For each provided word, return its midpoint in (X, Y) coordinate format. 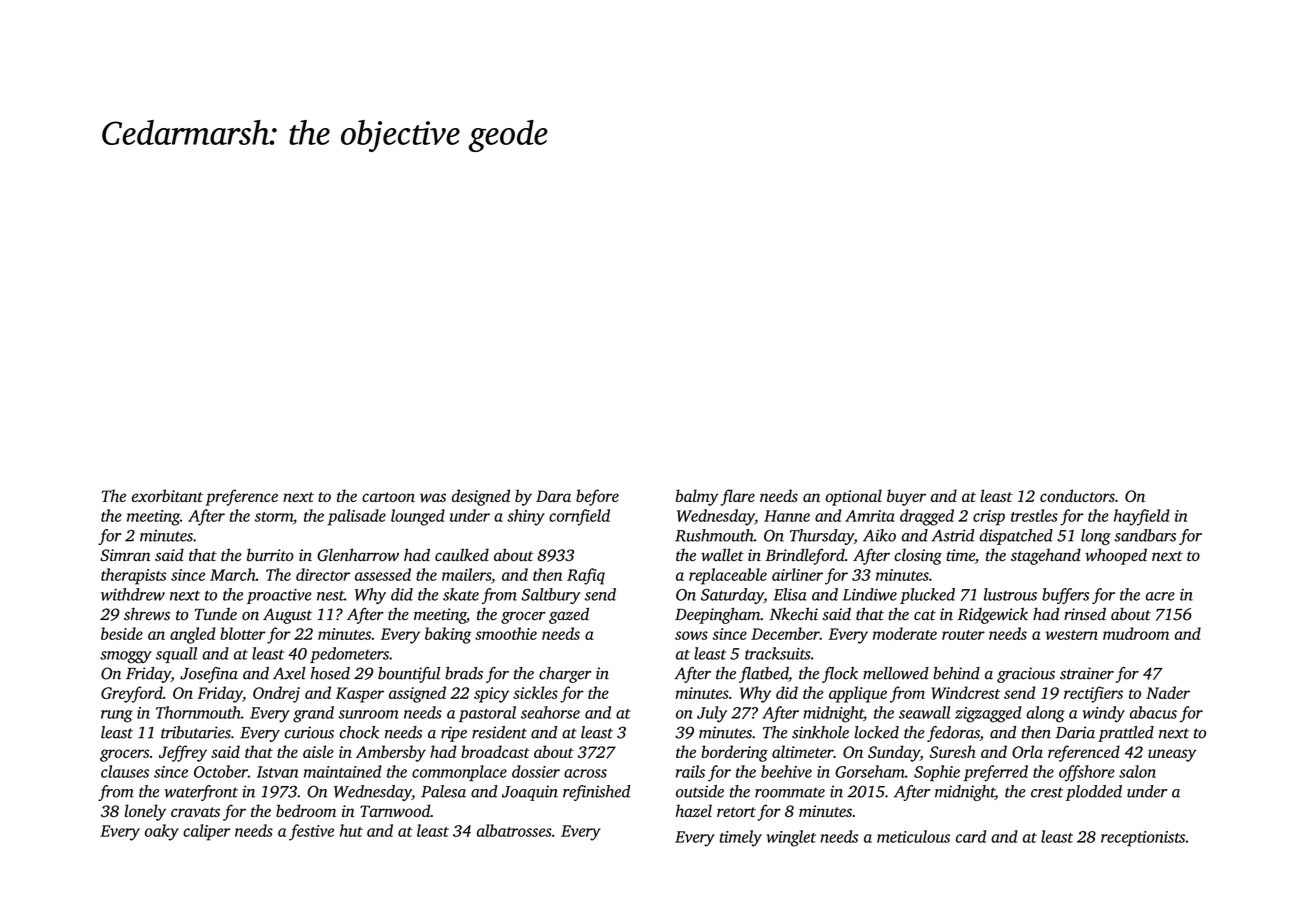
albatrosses (514, 830)
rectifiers (1093, 694)
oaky (162, 832)
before (597, 497)
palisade (357, 517)
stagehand (1046, 556)
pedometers (349, 655)
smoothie (506, 633)
